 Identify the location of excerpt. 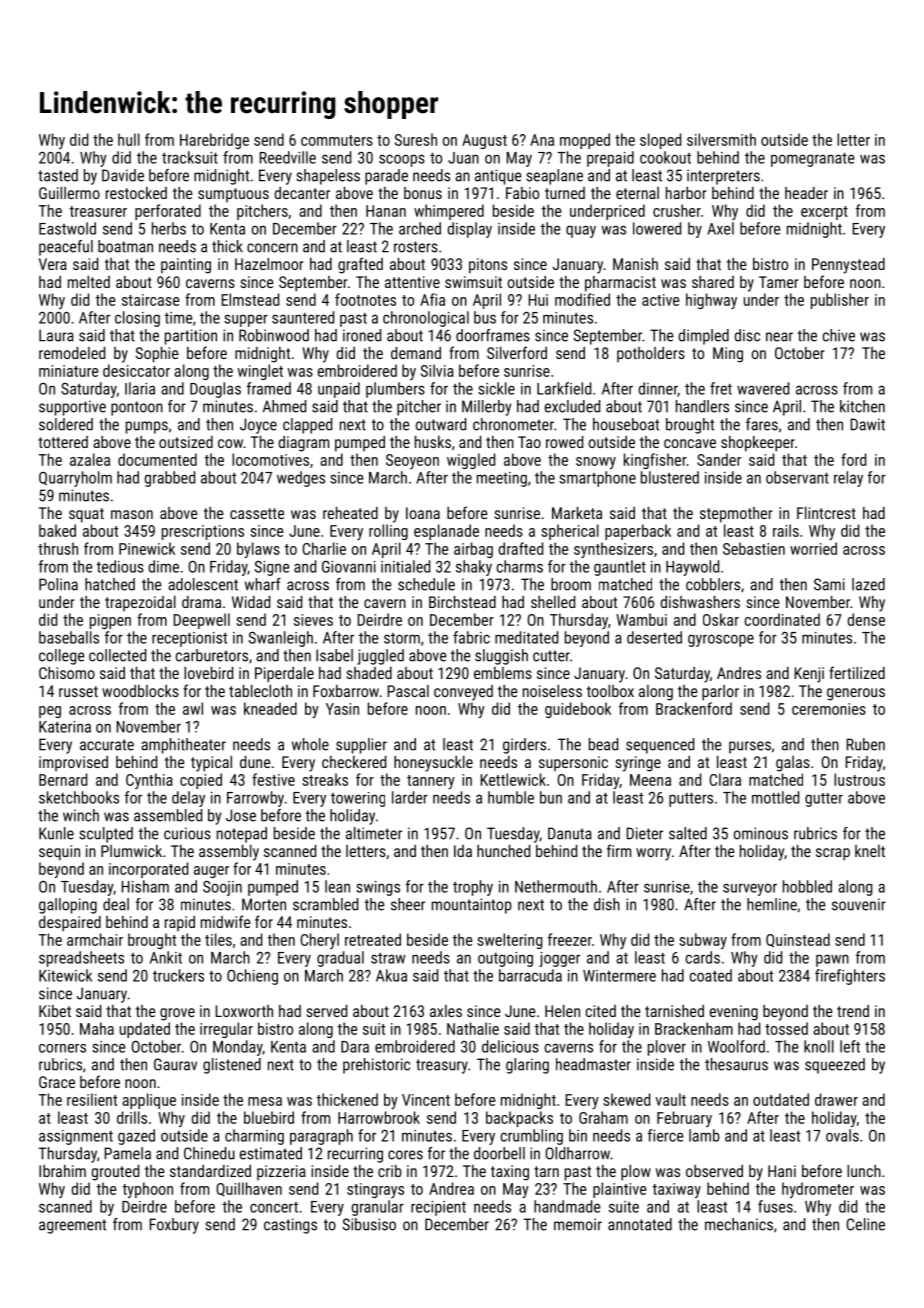
(824, 213).
